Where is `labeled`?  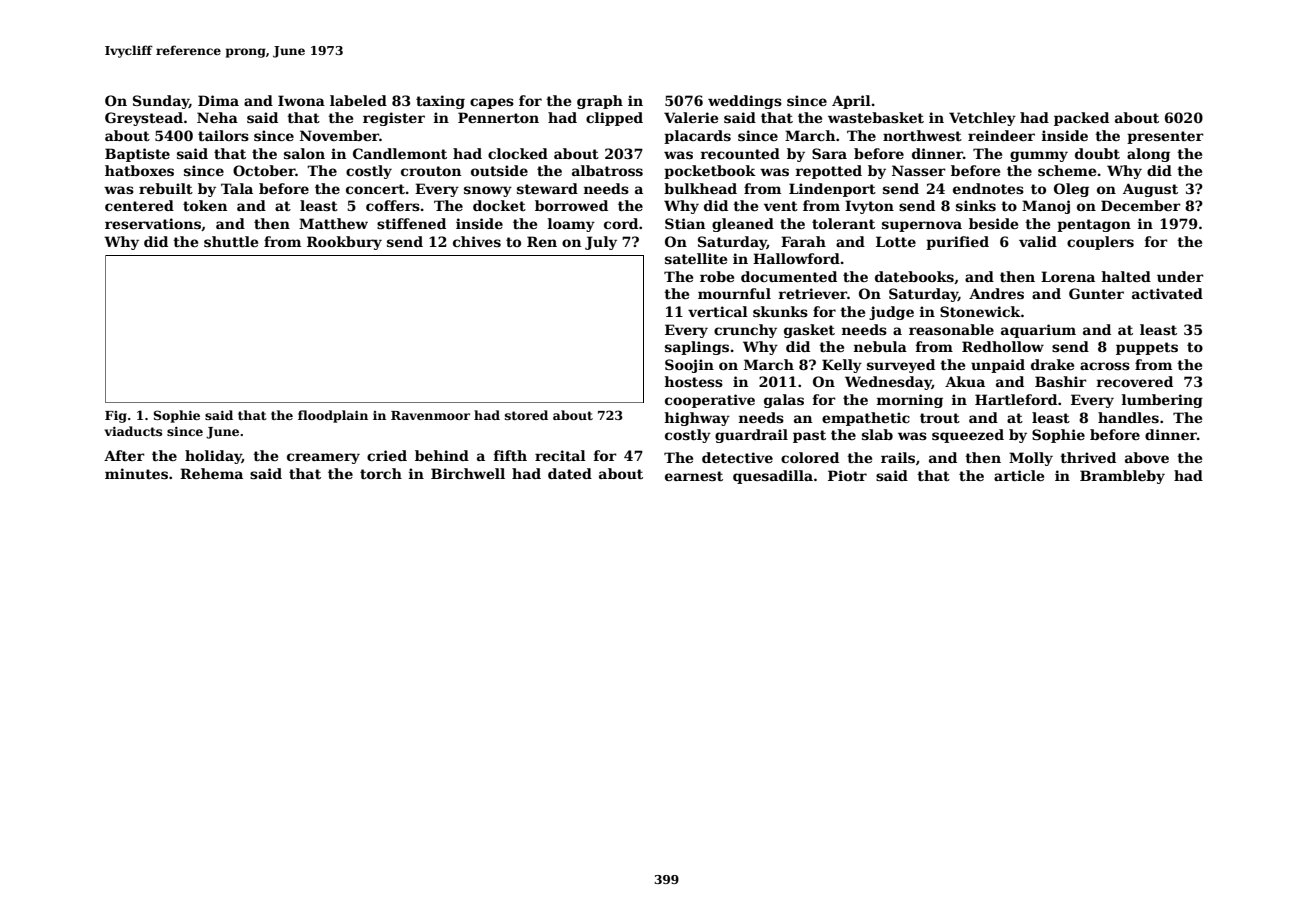
labeled is located at coordinates (358, 100).
